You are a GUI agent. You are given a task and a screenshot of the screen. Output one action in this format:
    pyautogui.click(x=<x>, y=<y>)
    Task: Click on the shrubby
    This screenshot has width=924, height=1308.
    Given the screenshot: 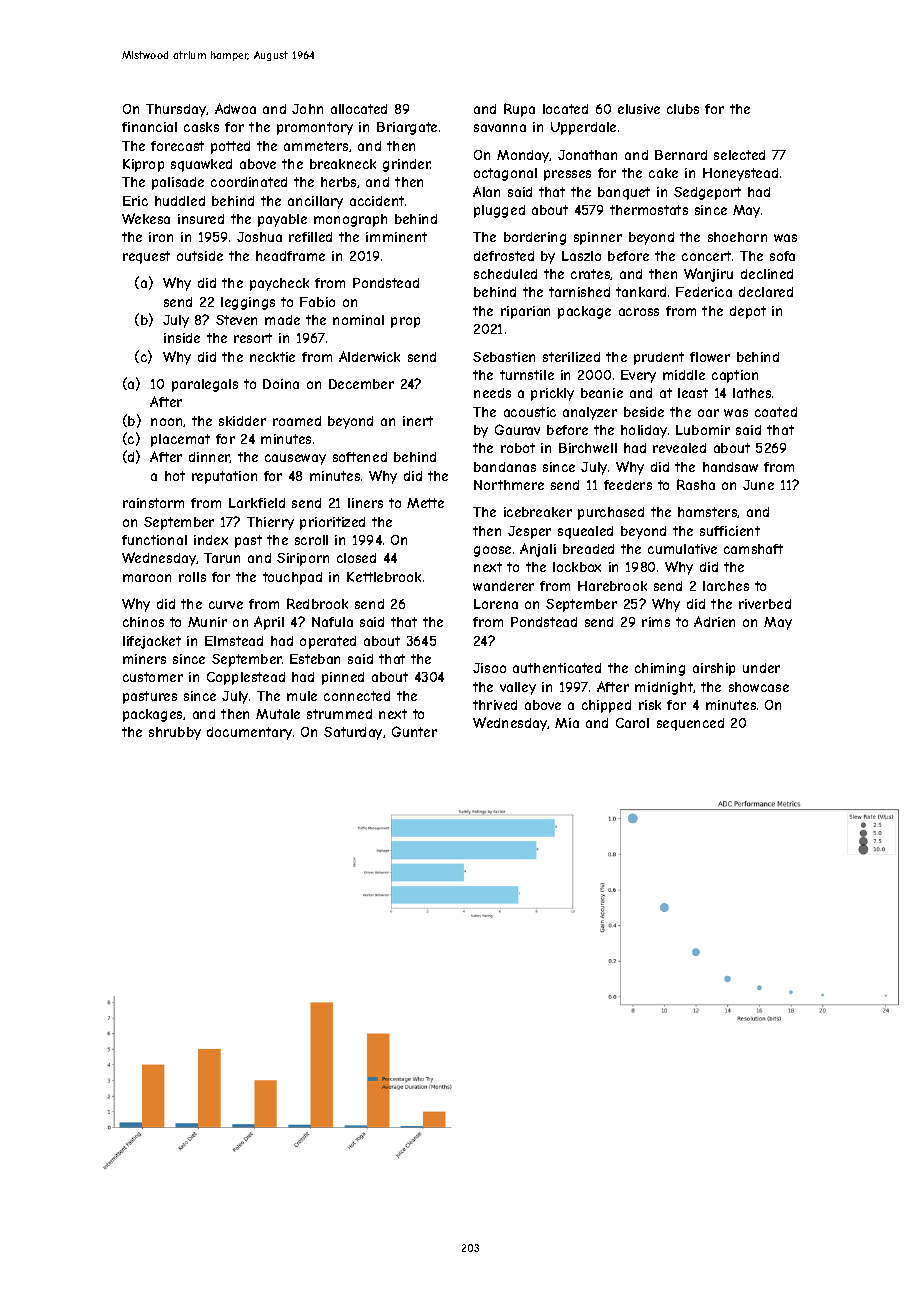 What is the action you would take?
    pyautogui.click(x=175, y=733)
